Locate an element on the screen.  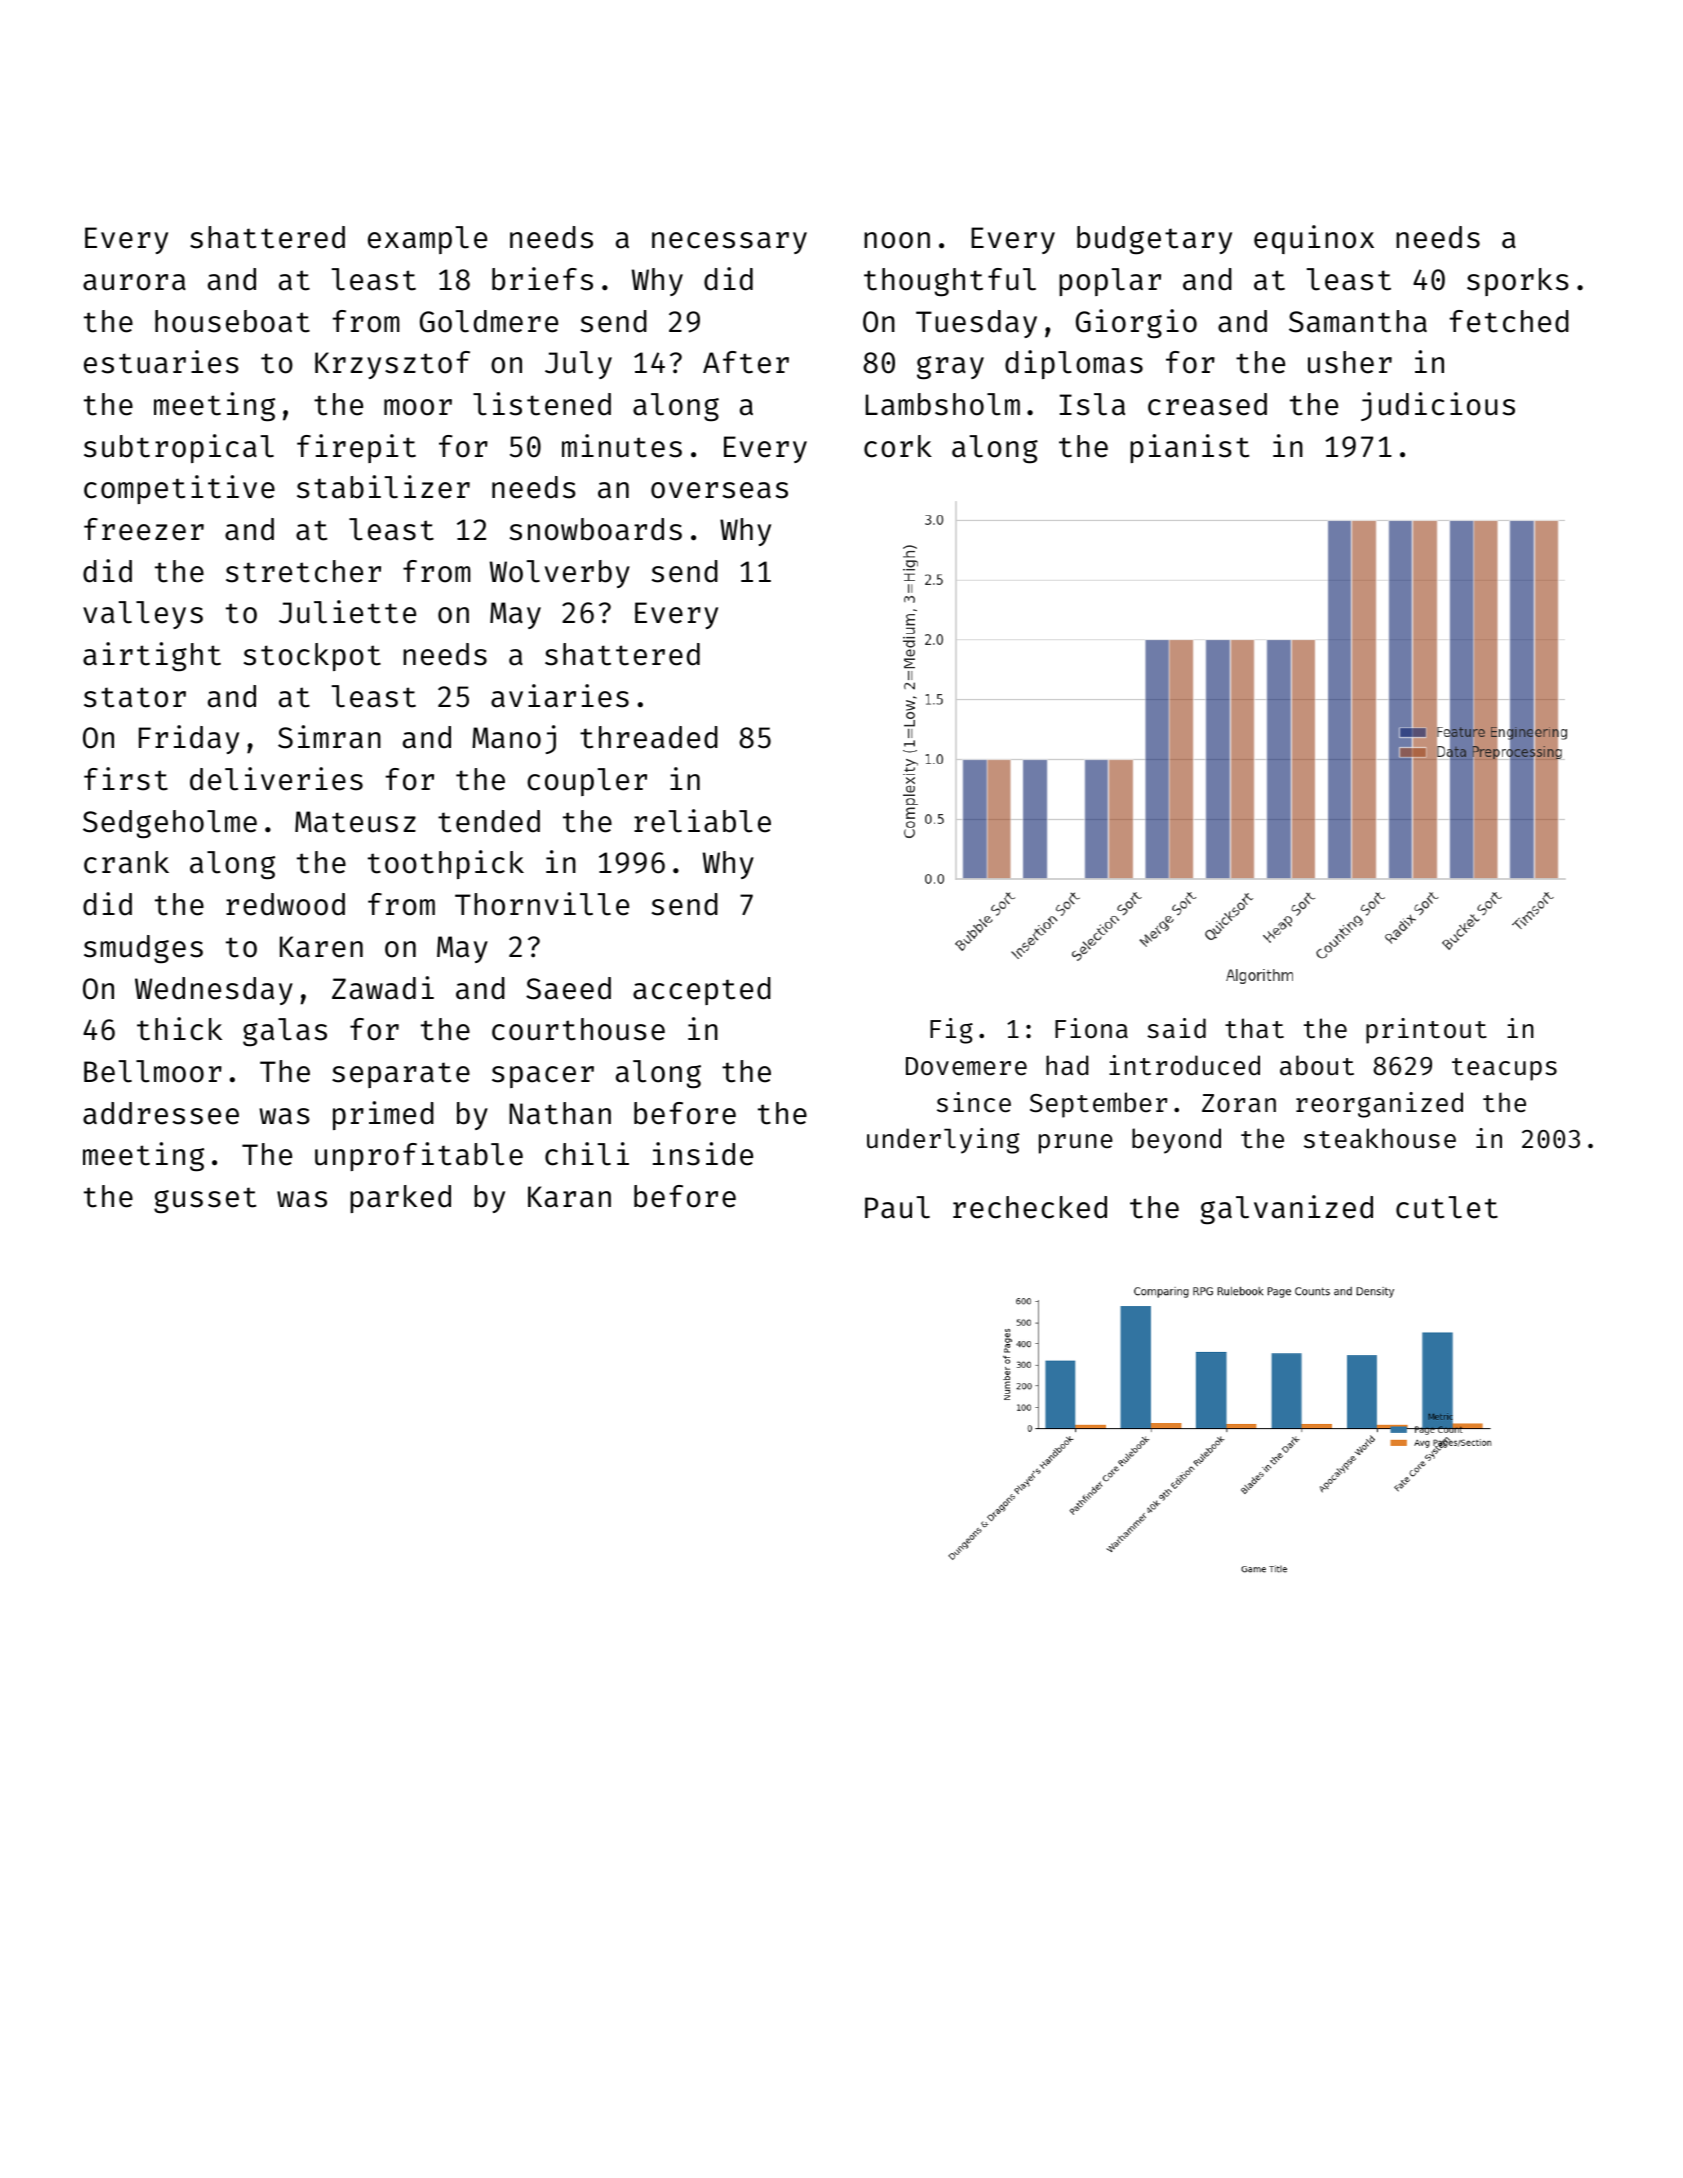
valleys is located at coordinates (143, 615).
